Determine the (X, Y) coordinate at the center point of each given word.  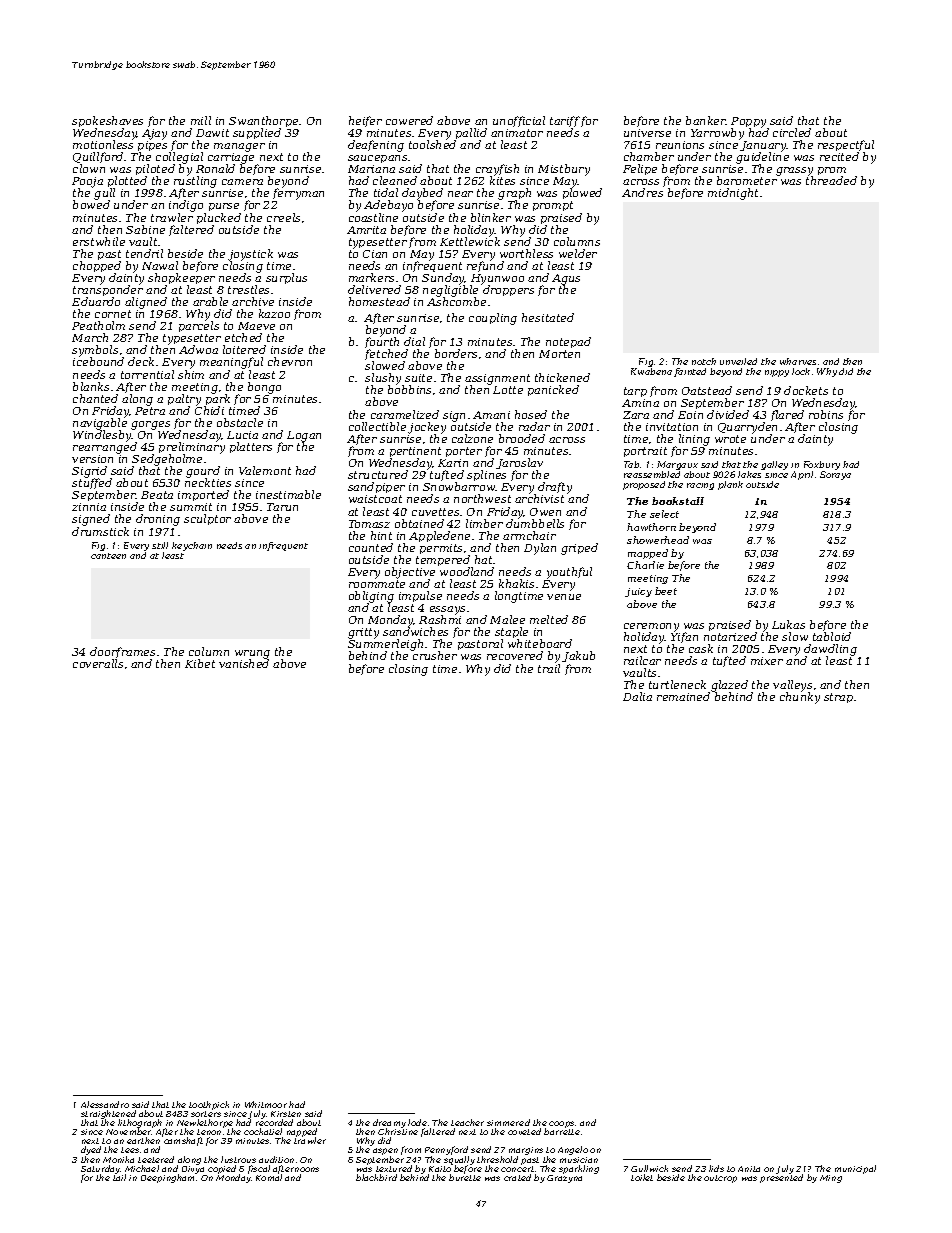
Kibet (200, 663)
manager (239, 147)
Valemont (265, 470)
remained (683, 697)
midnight (733, 194)
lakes (749, 474)
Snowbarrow (459, 487)
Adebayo (388, 206)
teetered (156, 1159)
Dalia (637, 696)
